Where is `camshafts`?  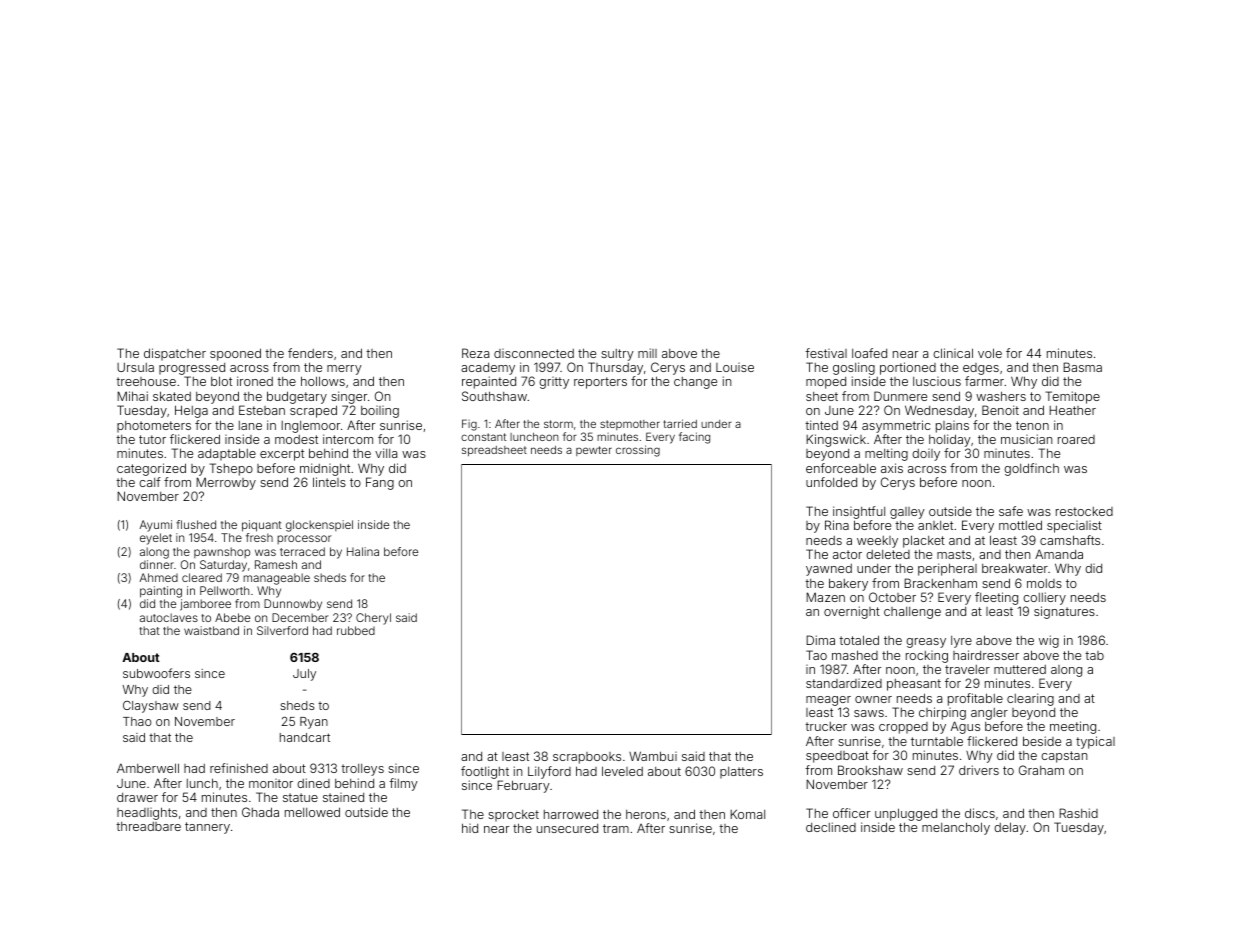
camshafts is located at coordinates (1070, 540).
